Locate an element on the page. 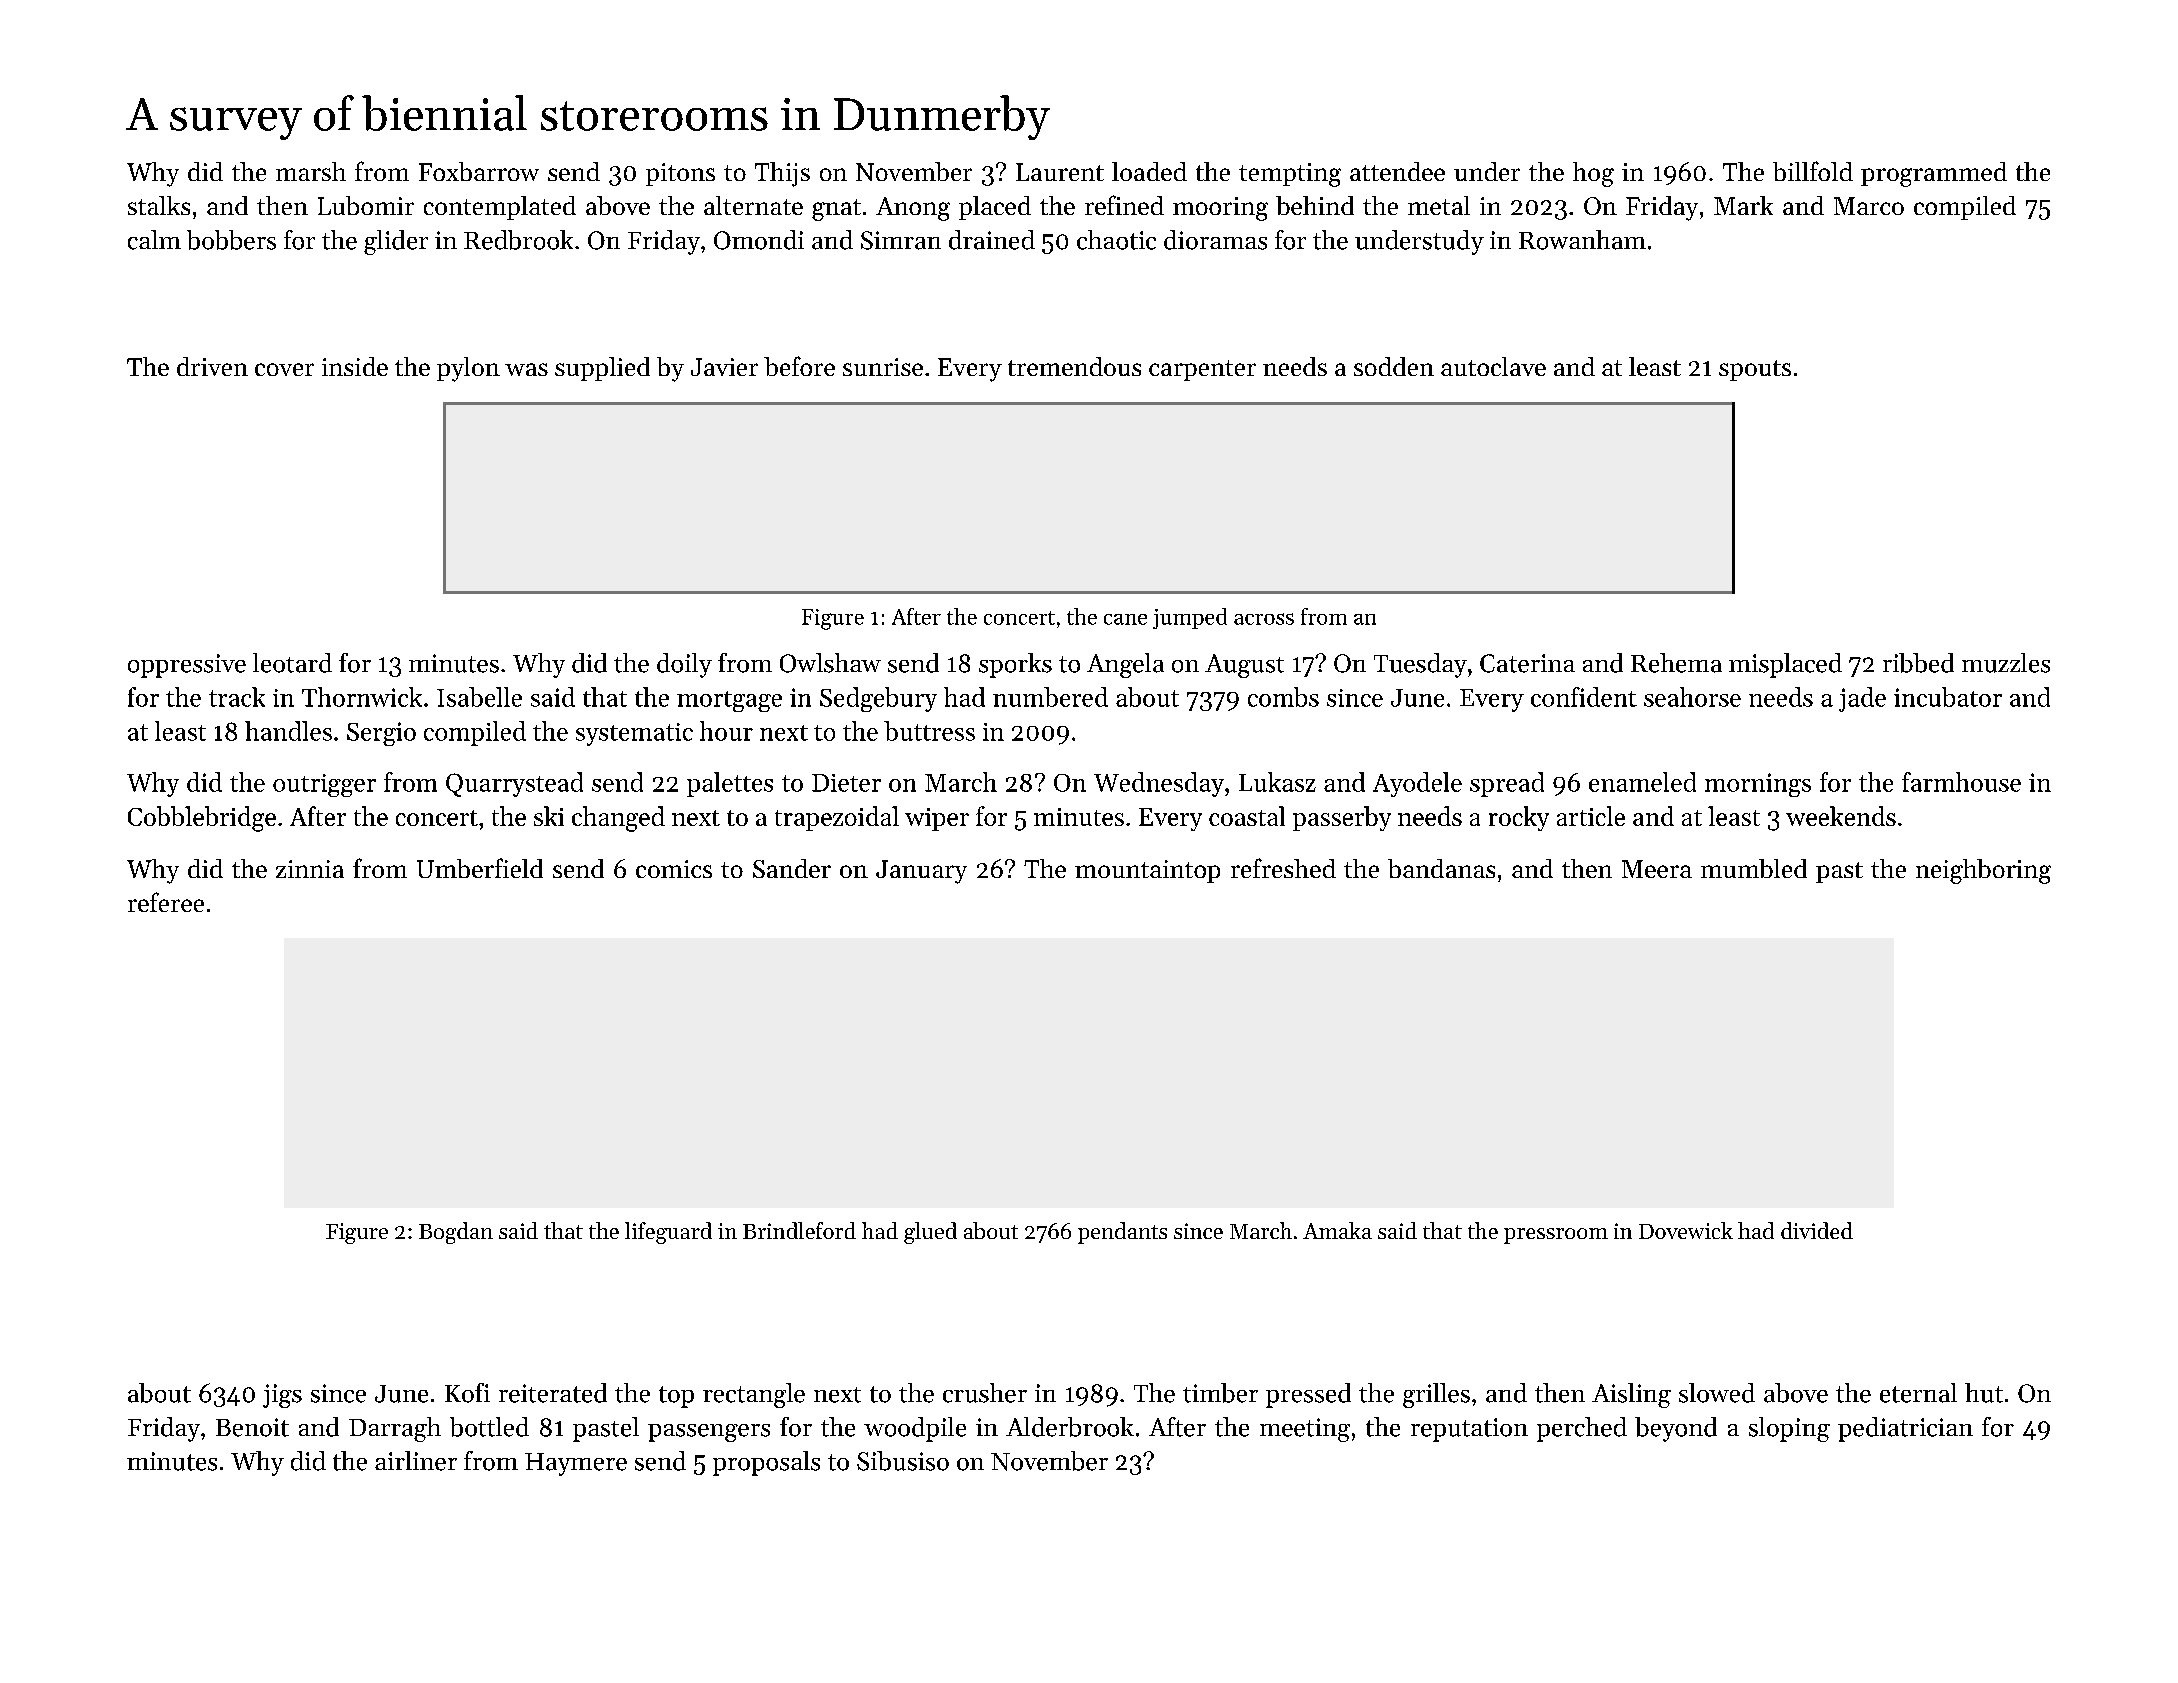  billfold is located at coordinates (1813, 171).
